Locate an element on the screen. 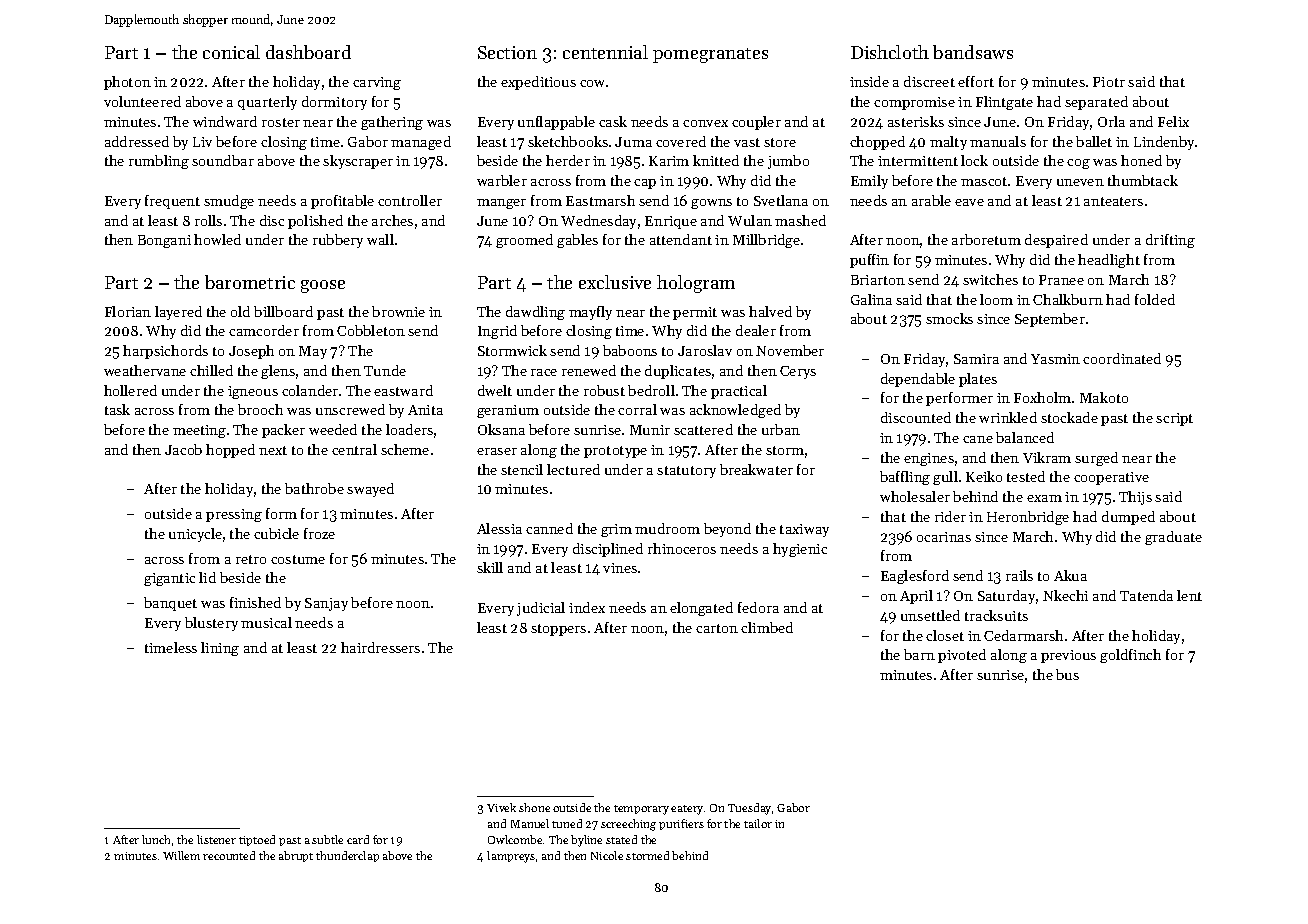 This screenshot has width=1308, height=924. Yasmin is located at coordinates (1055, 359).
